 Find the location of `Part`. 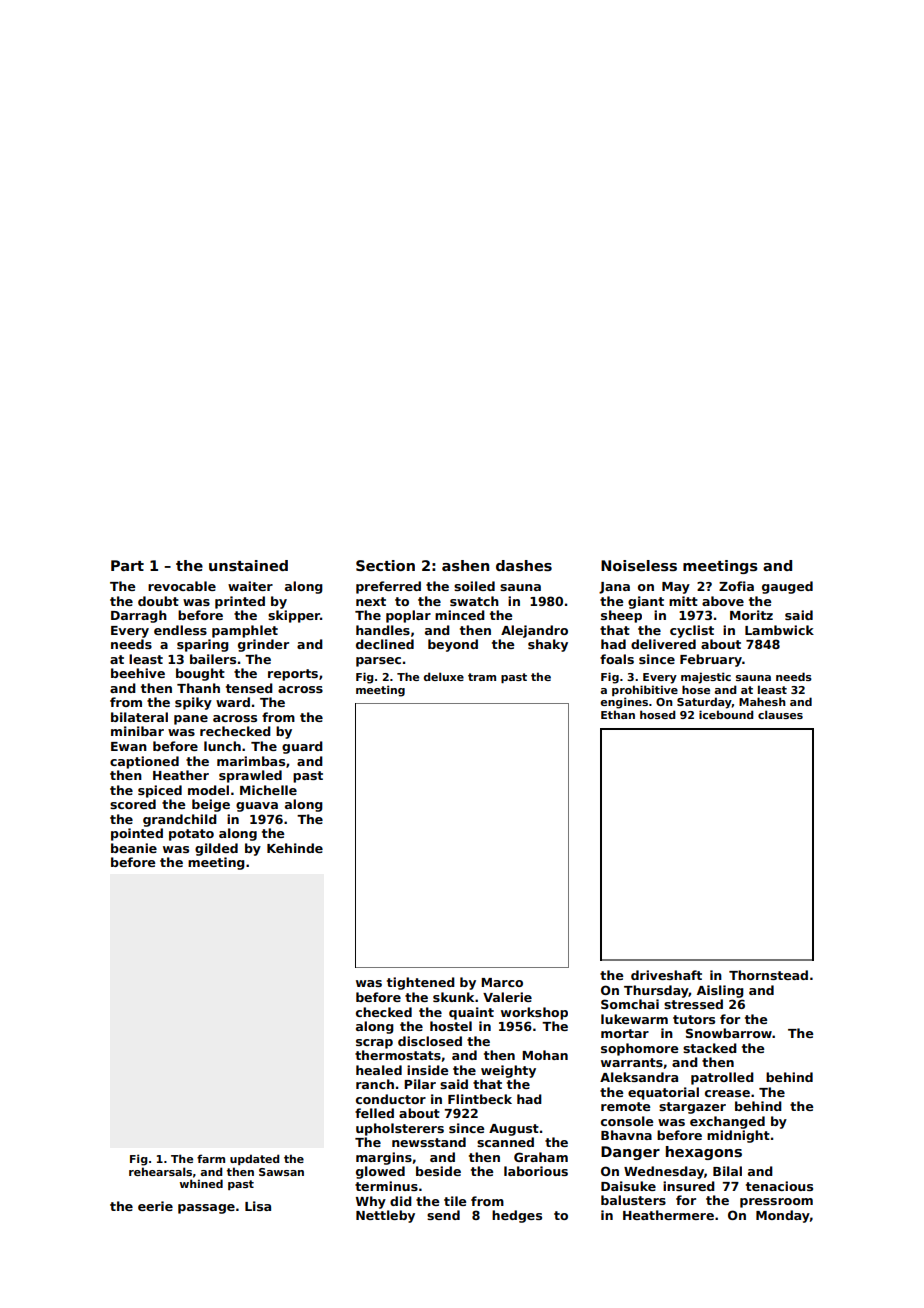

Part is located at coordinates (127, 565).
